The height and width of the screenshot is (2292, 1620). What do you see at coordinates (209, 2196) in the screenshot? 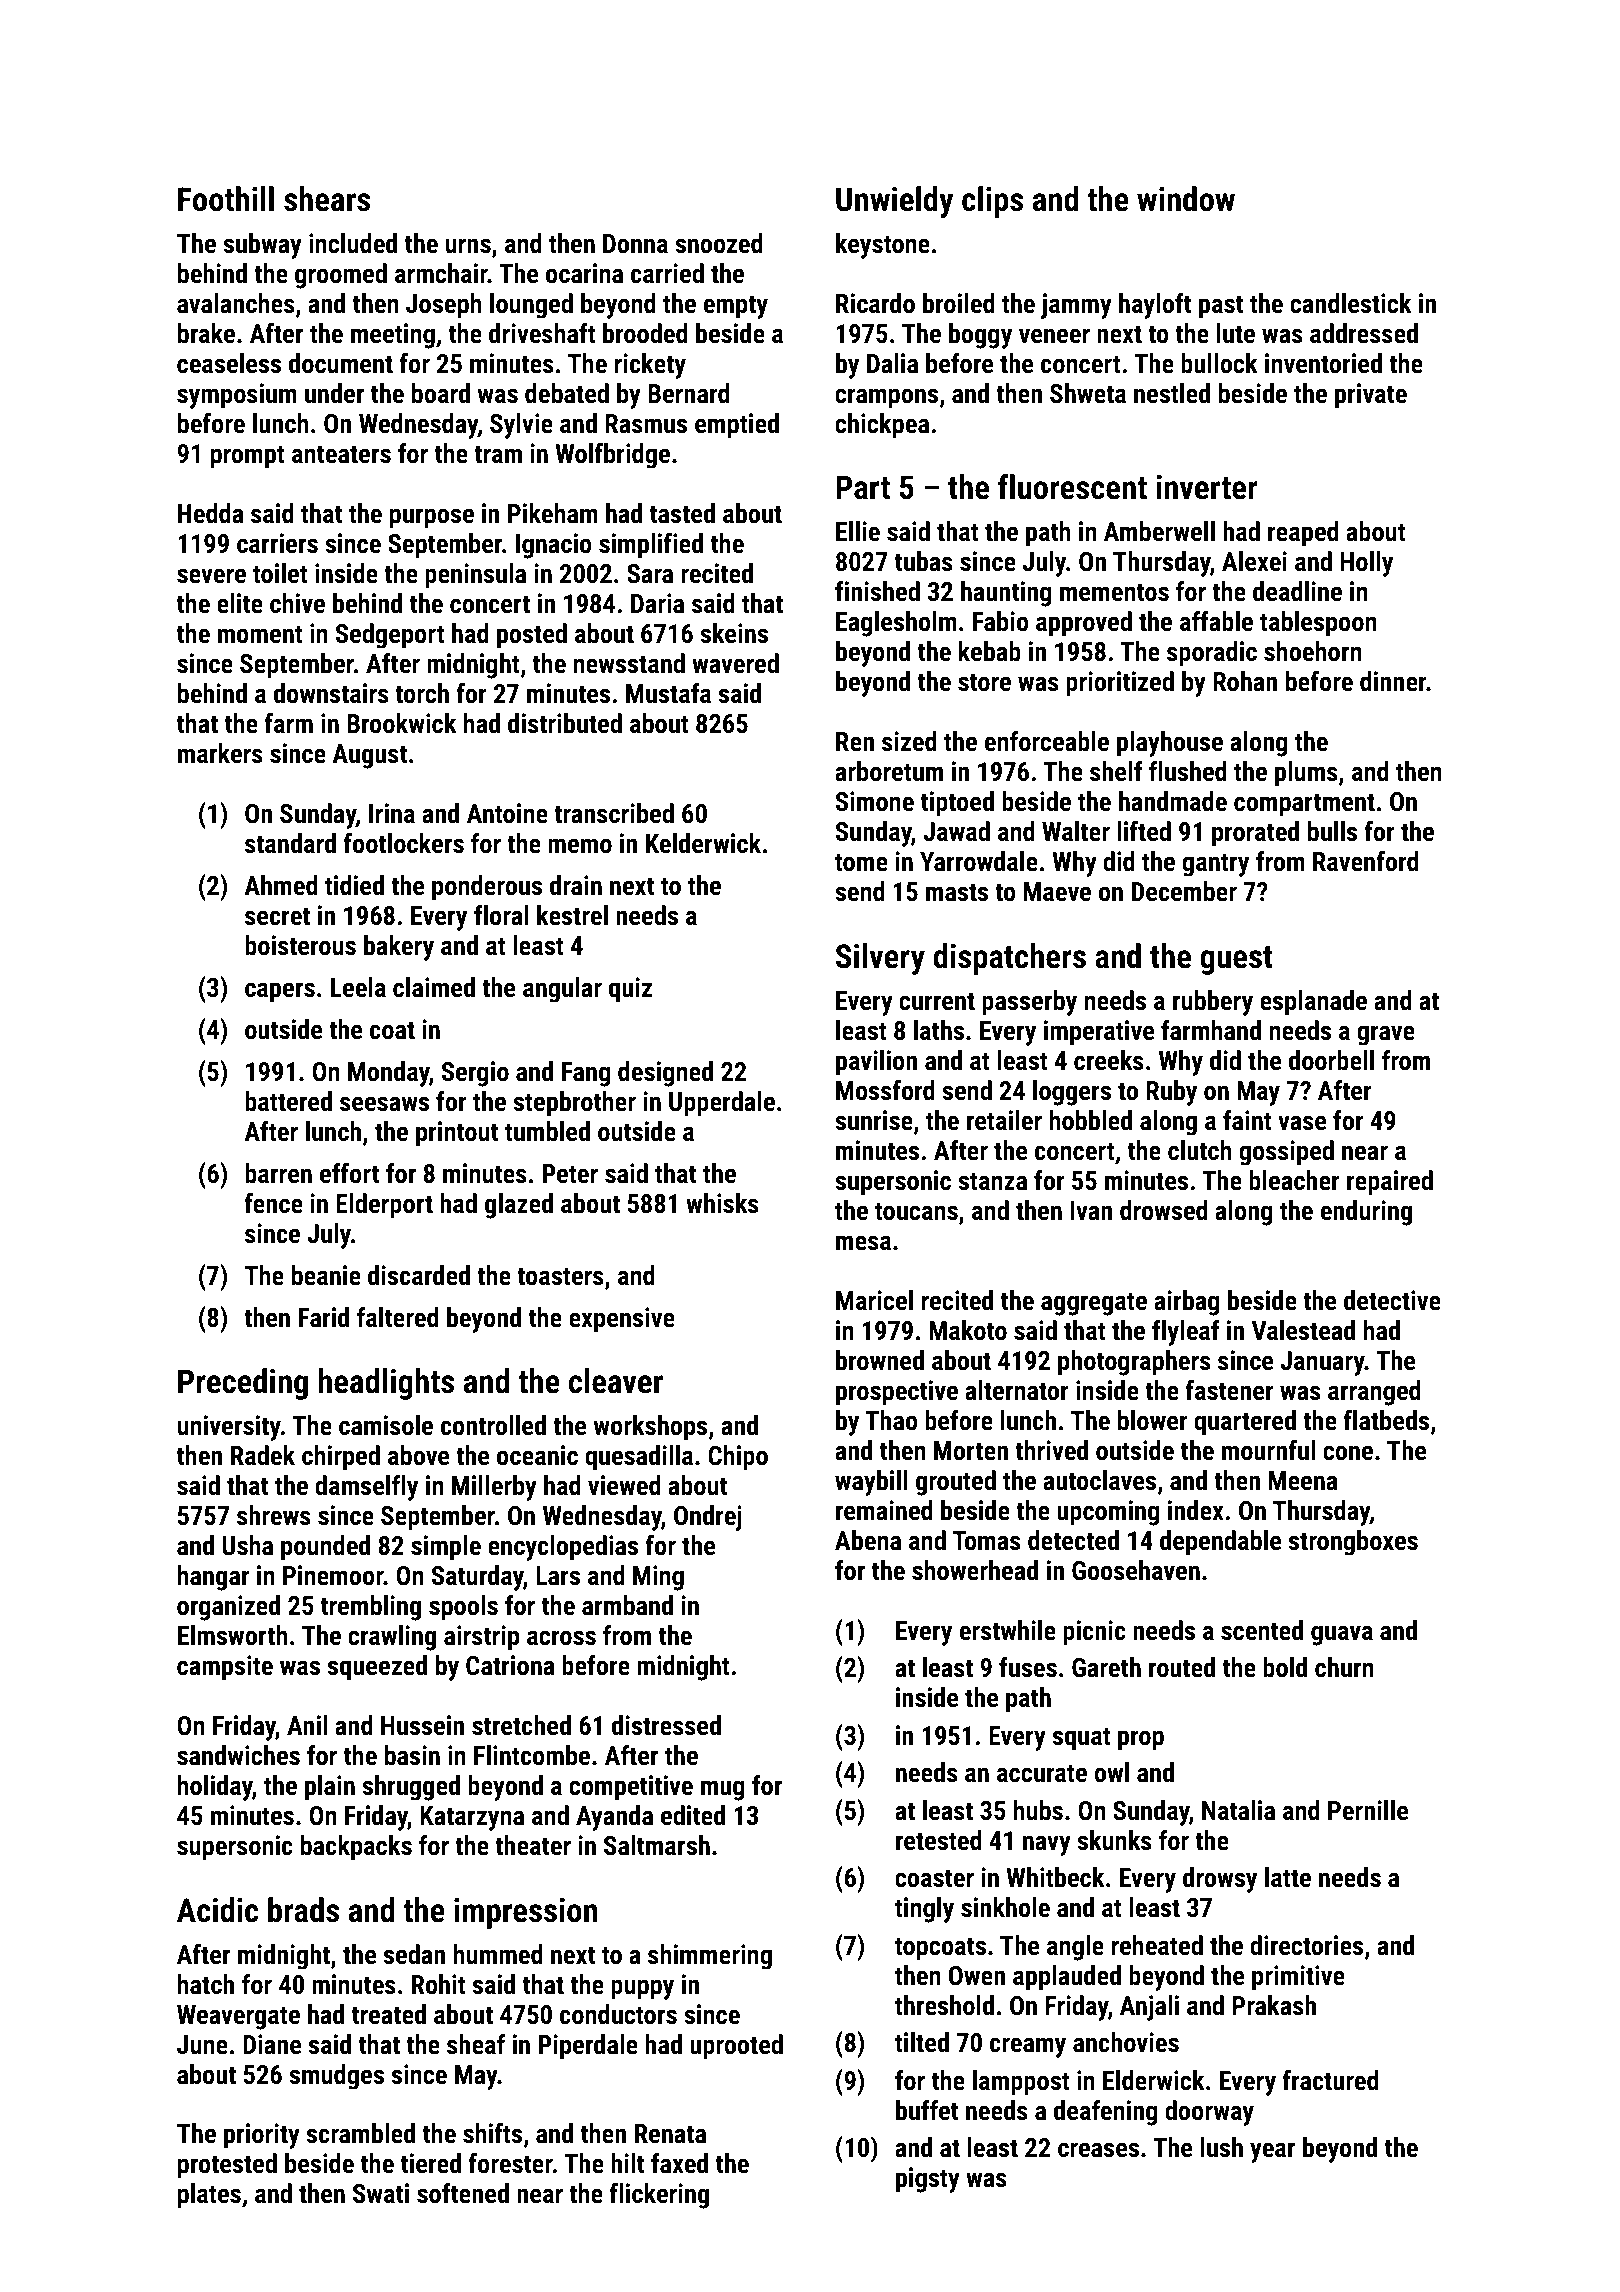
I see `plates` at bounding box center [209, 2196].
